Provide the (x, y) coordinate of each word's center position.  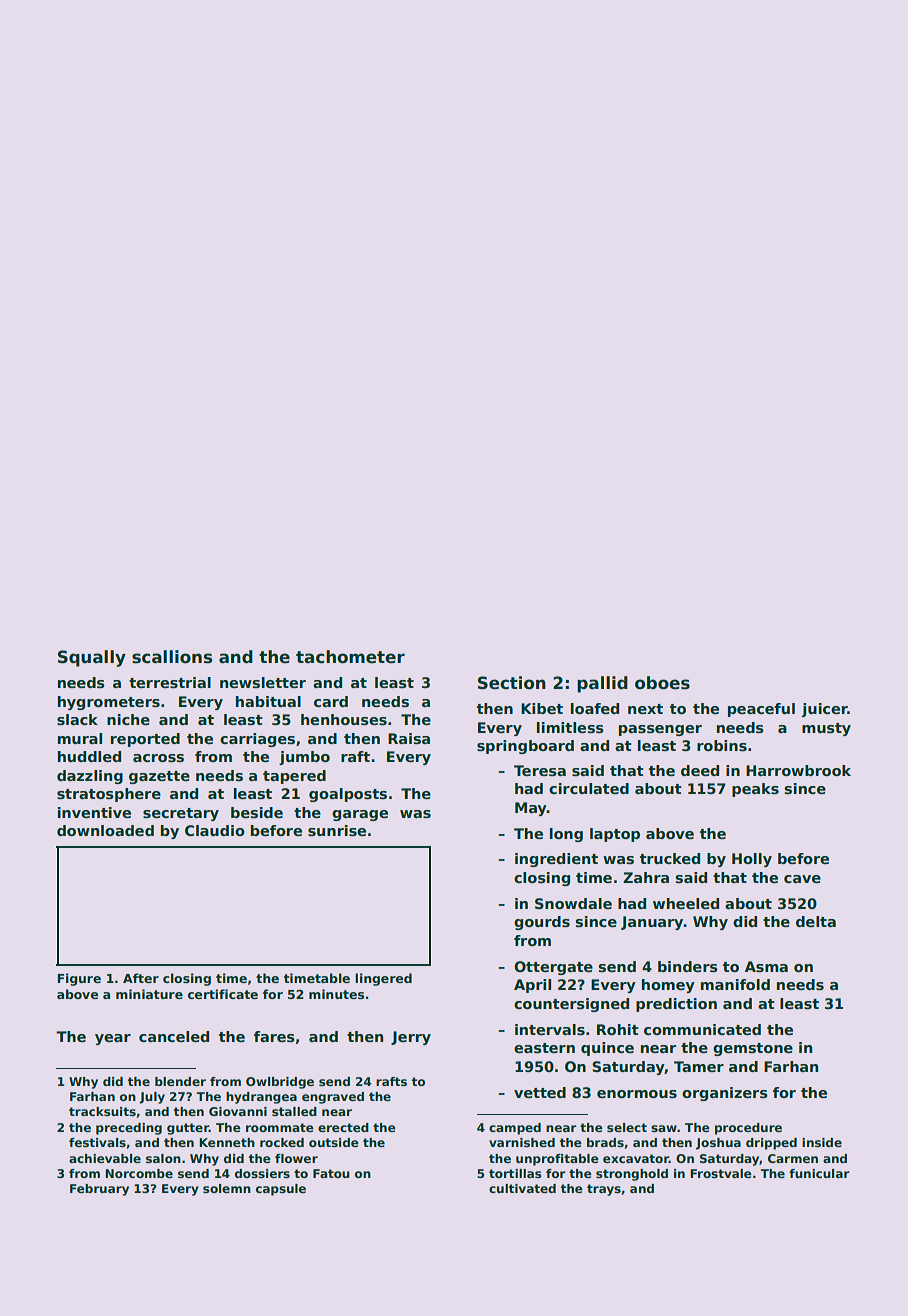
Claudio (215, 830)
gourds (542, 923)
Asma (766, 966)
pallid (602, 684)
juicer (825, 710)
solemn (227, 1188)
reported (145, 740)
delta (816, 921)
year (113, 1039)
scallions (172, 657)
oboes (662, 683)
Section (512, 683)
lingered (383, 979)
